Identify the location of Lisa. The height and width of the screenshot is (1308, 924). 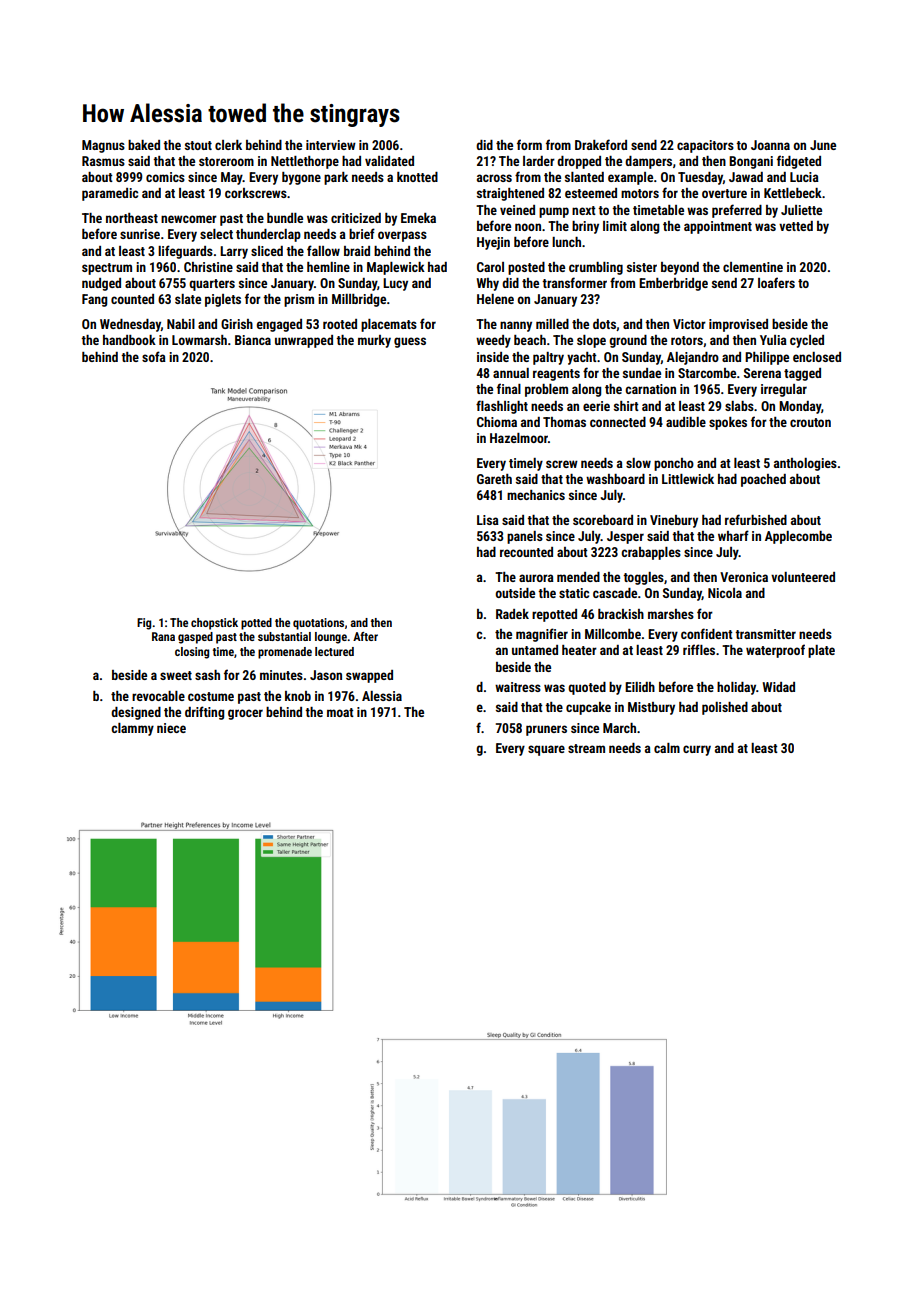
(488, 520).
